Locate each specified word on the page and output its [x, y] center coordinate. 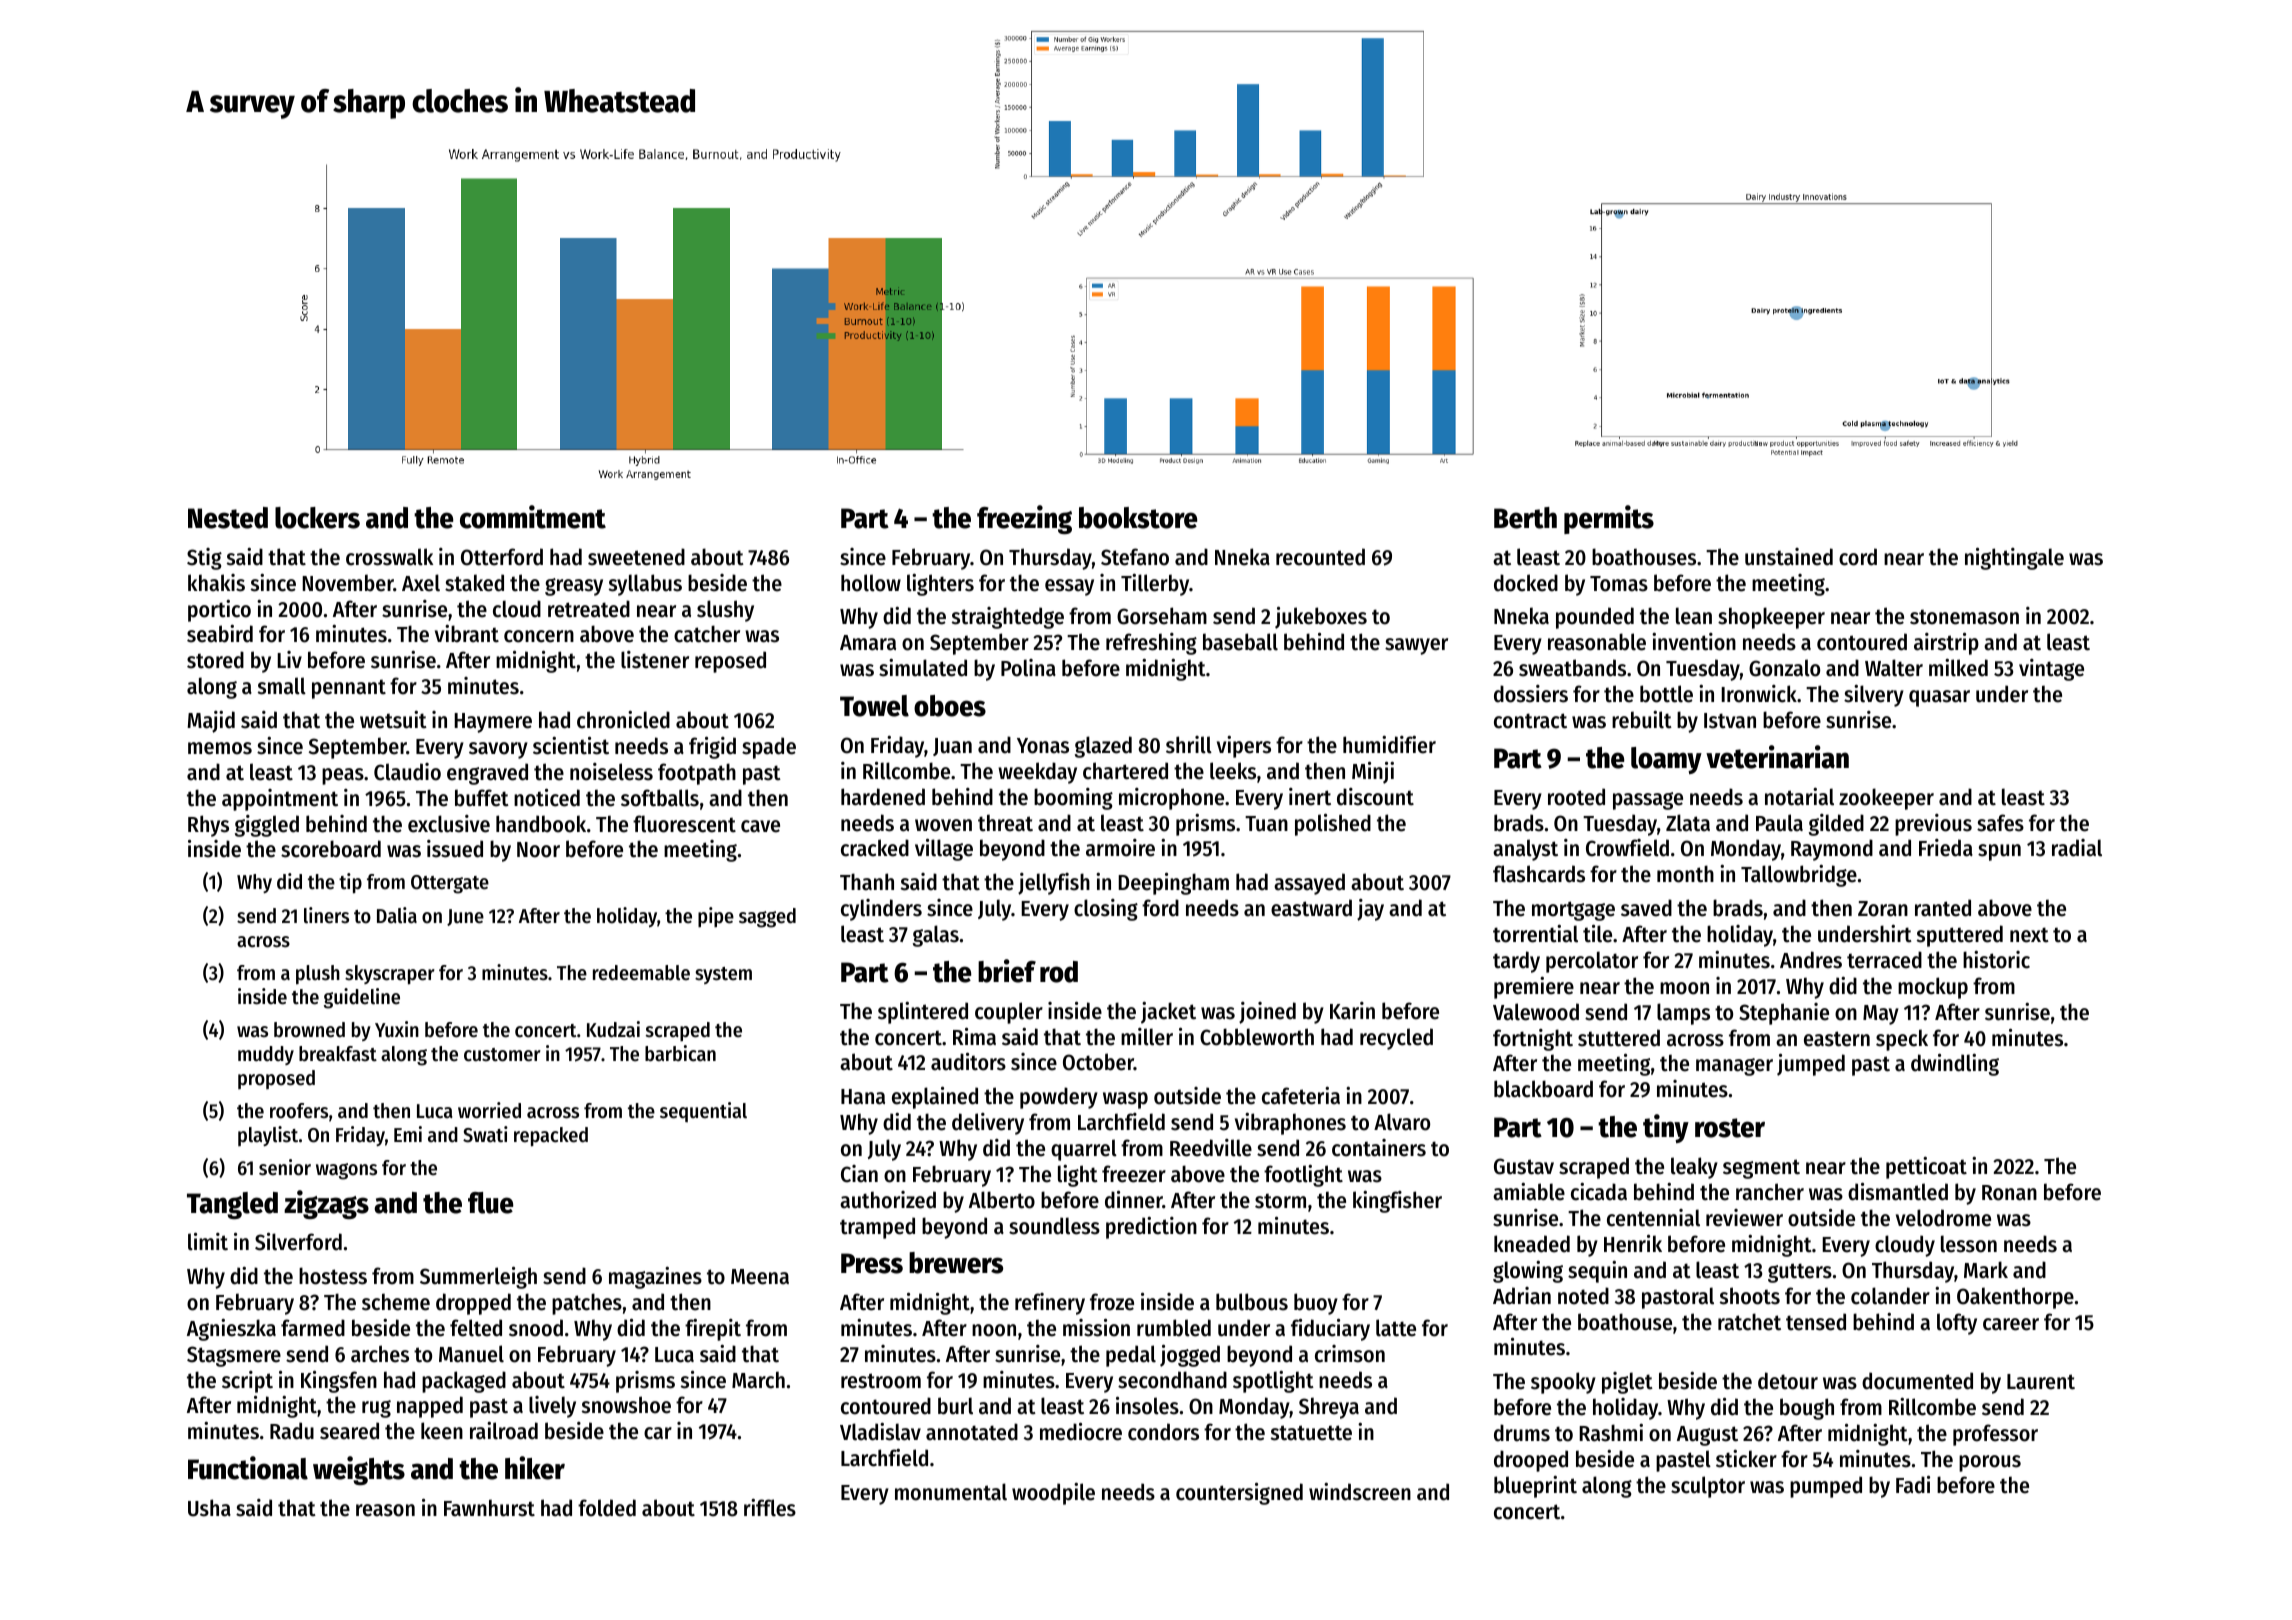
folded [607, 1508]
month [1685, 874]
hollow [871, 583]
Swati [485, 1134]
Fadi [1913, 1484]
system [723, 975]
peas [343, 776]
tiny [1666, 1128]
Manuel [471, 1354]
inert [1310, 797]
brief [1007, 971]
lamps [1683, 1014]
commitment [533, 517]
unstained [1789, 557]
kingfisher [1397, 1202]
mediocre [1081, 1431]
